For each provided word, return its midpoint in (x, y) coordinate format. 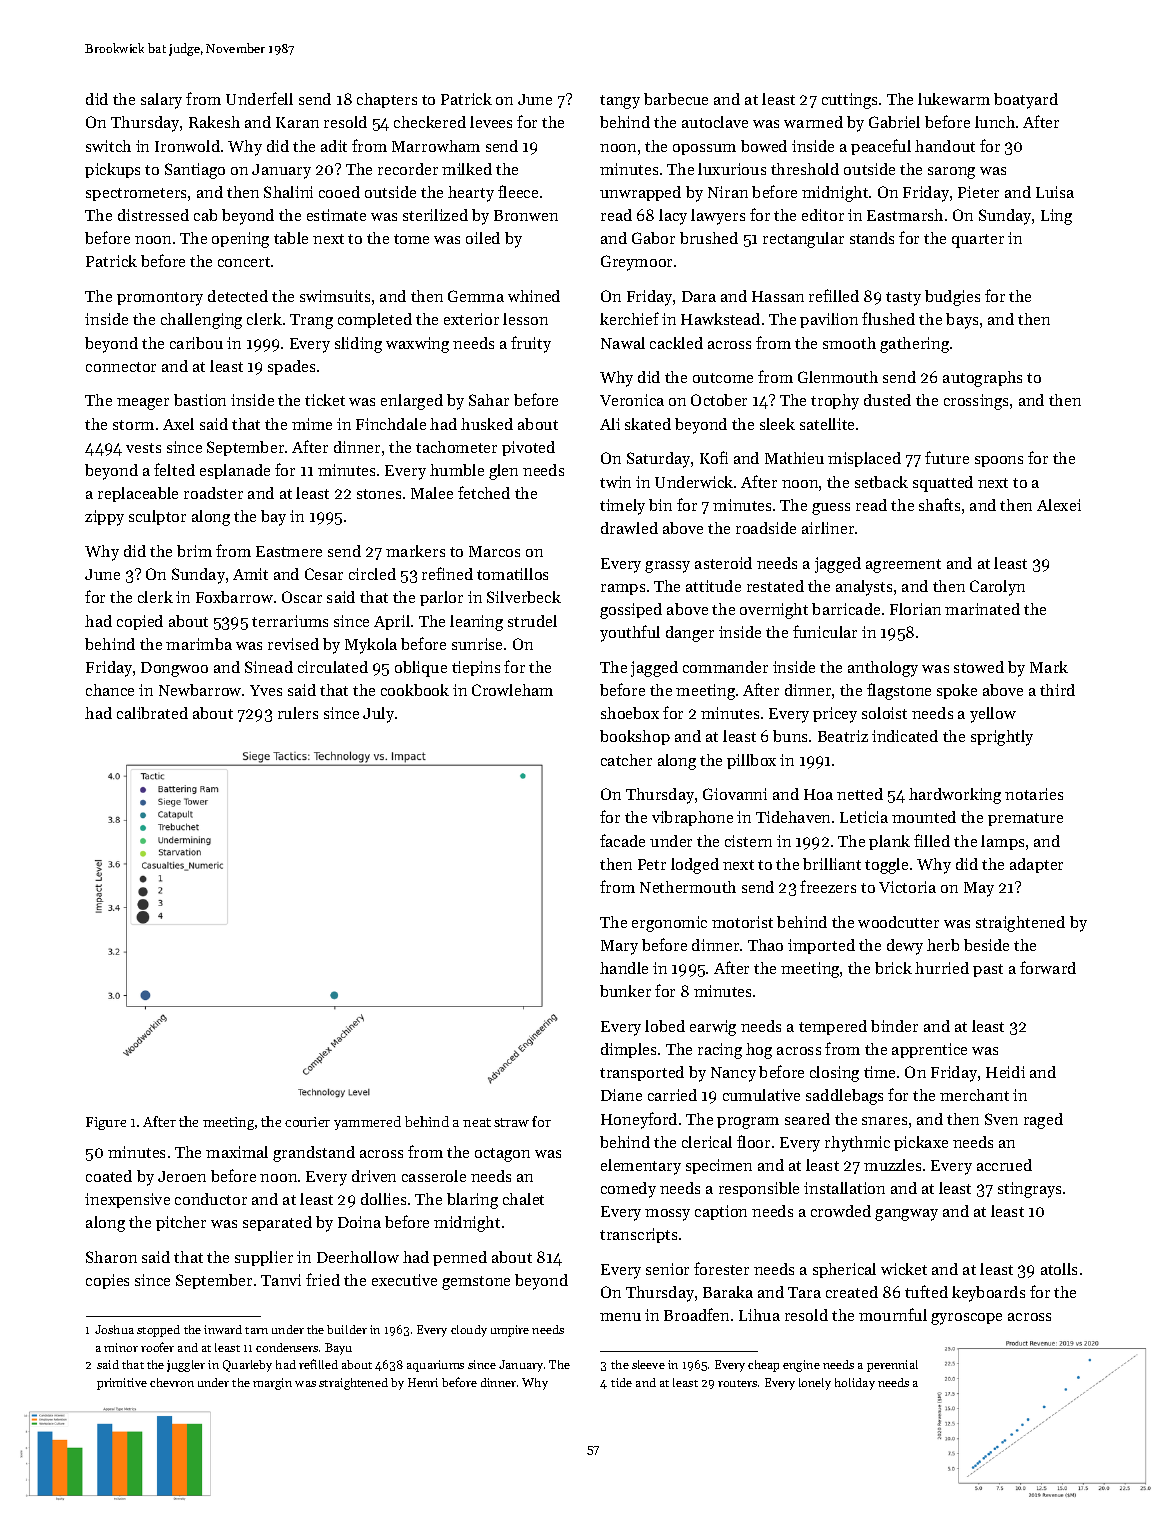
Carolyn (997, 588)
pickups (112, 170)
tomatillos (512, 574)
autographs (982, 379)
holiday (855, 1384)
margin (272, 1384)
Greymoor (636, 263)
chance (110, 690)
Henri (423, 1382)
